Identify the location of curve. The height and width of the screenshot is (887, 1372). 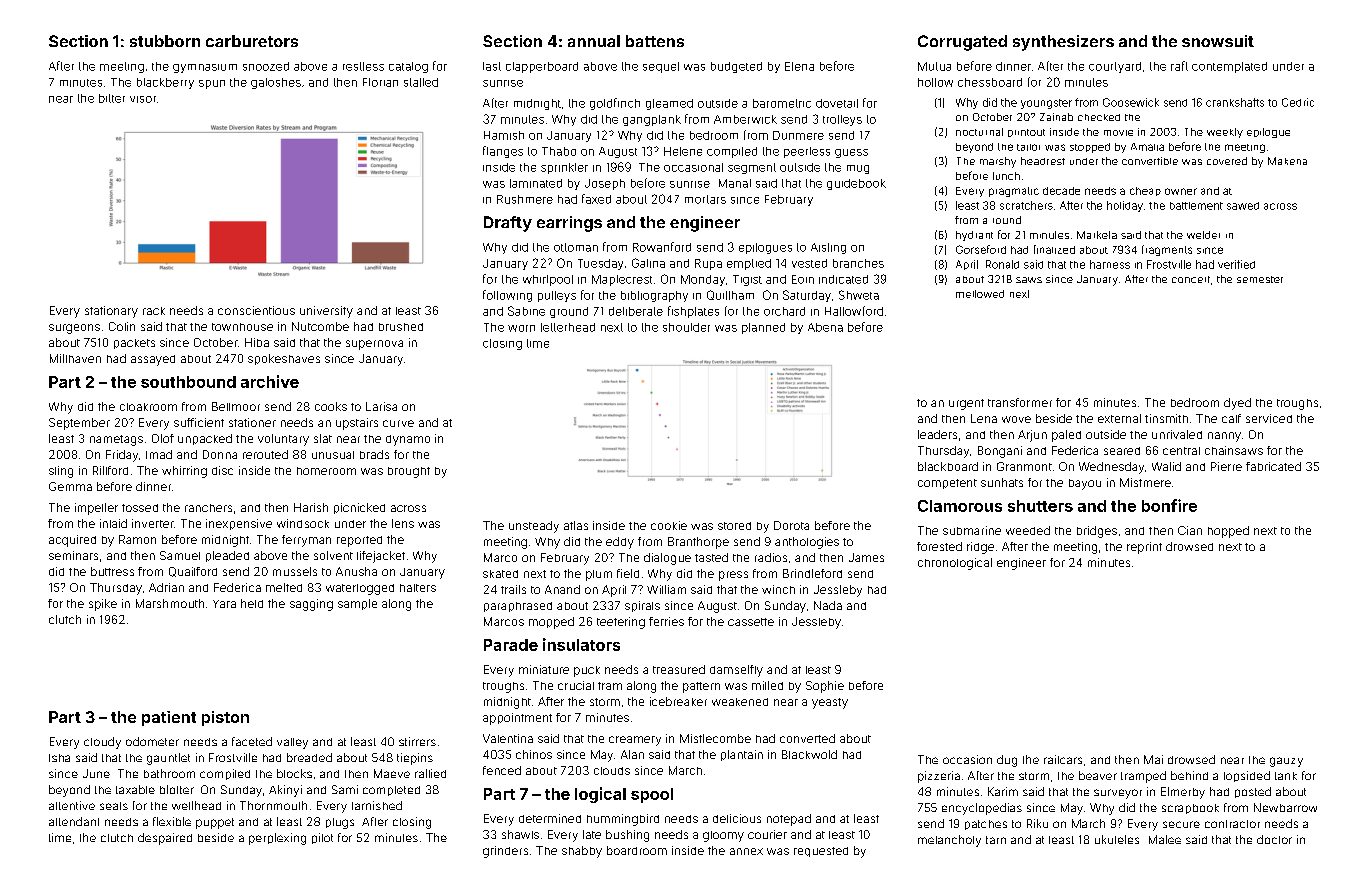
(398, 423).
